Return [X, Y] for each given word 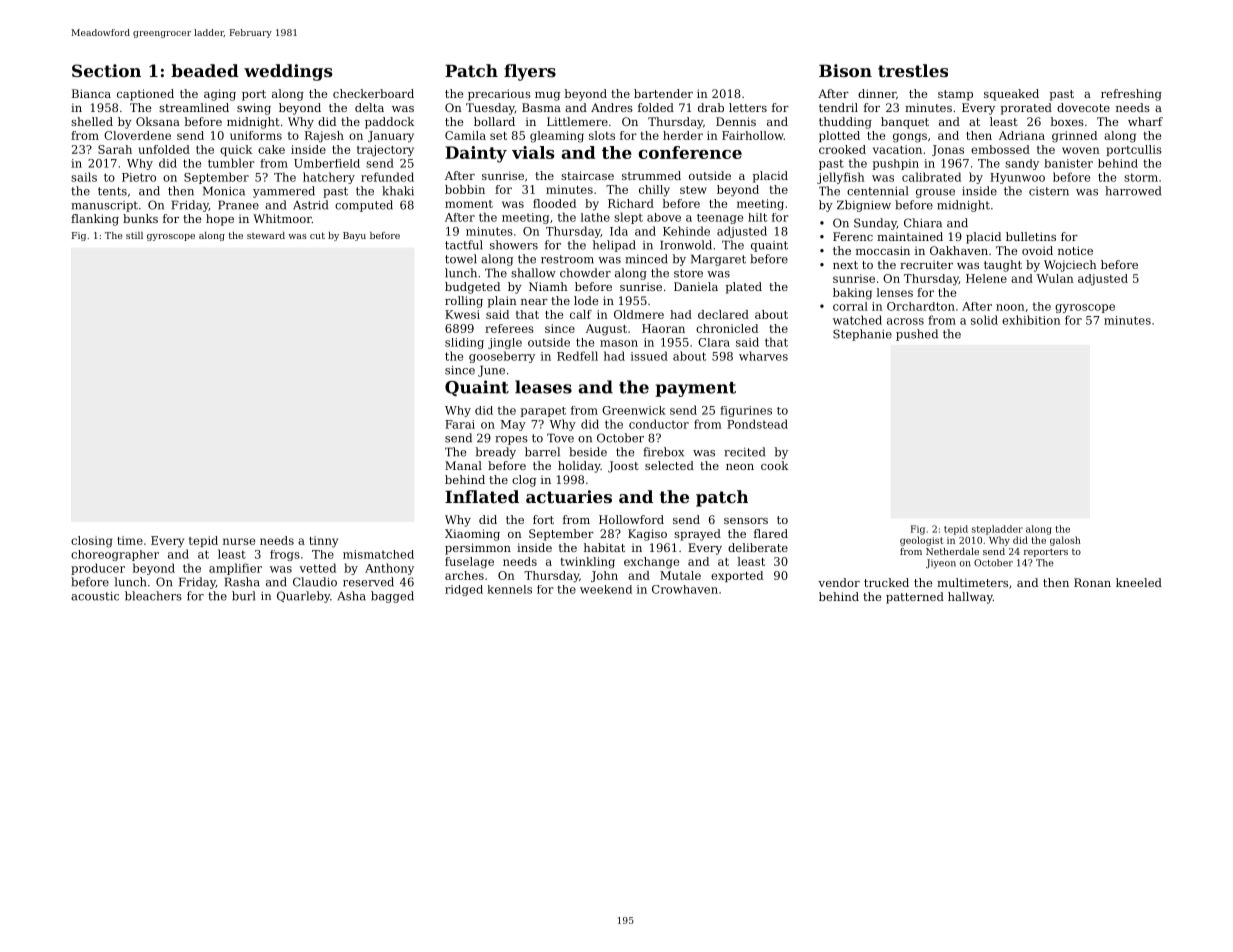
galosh [1065, 541]
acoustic [95, 596]
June [491, 371]
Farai [460, 424]
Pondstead [757, 424]
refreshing [1131, 95]
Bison [845, 70]
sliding [464, 343]
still [134, 235]
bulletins [1031, 236]
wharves [763, 356]
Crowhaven [685, 589]
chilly [654, 191]
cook [774, 465]
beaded [205, 70]
